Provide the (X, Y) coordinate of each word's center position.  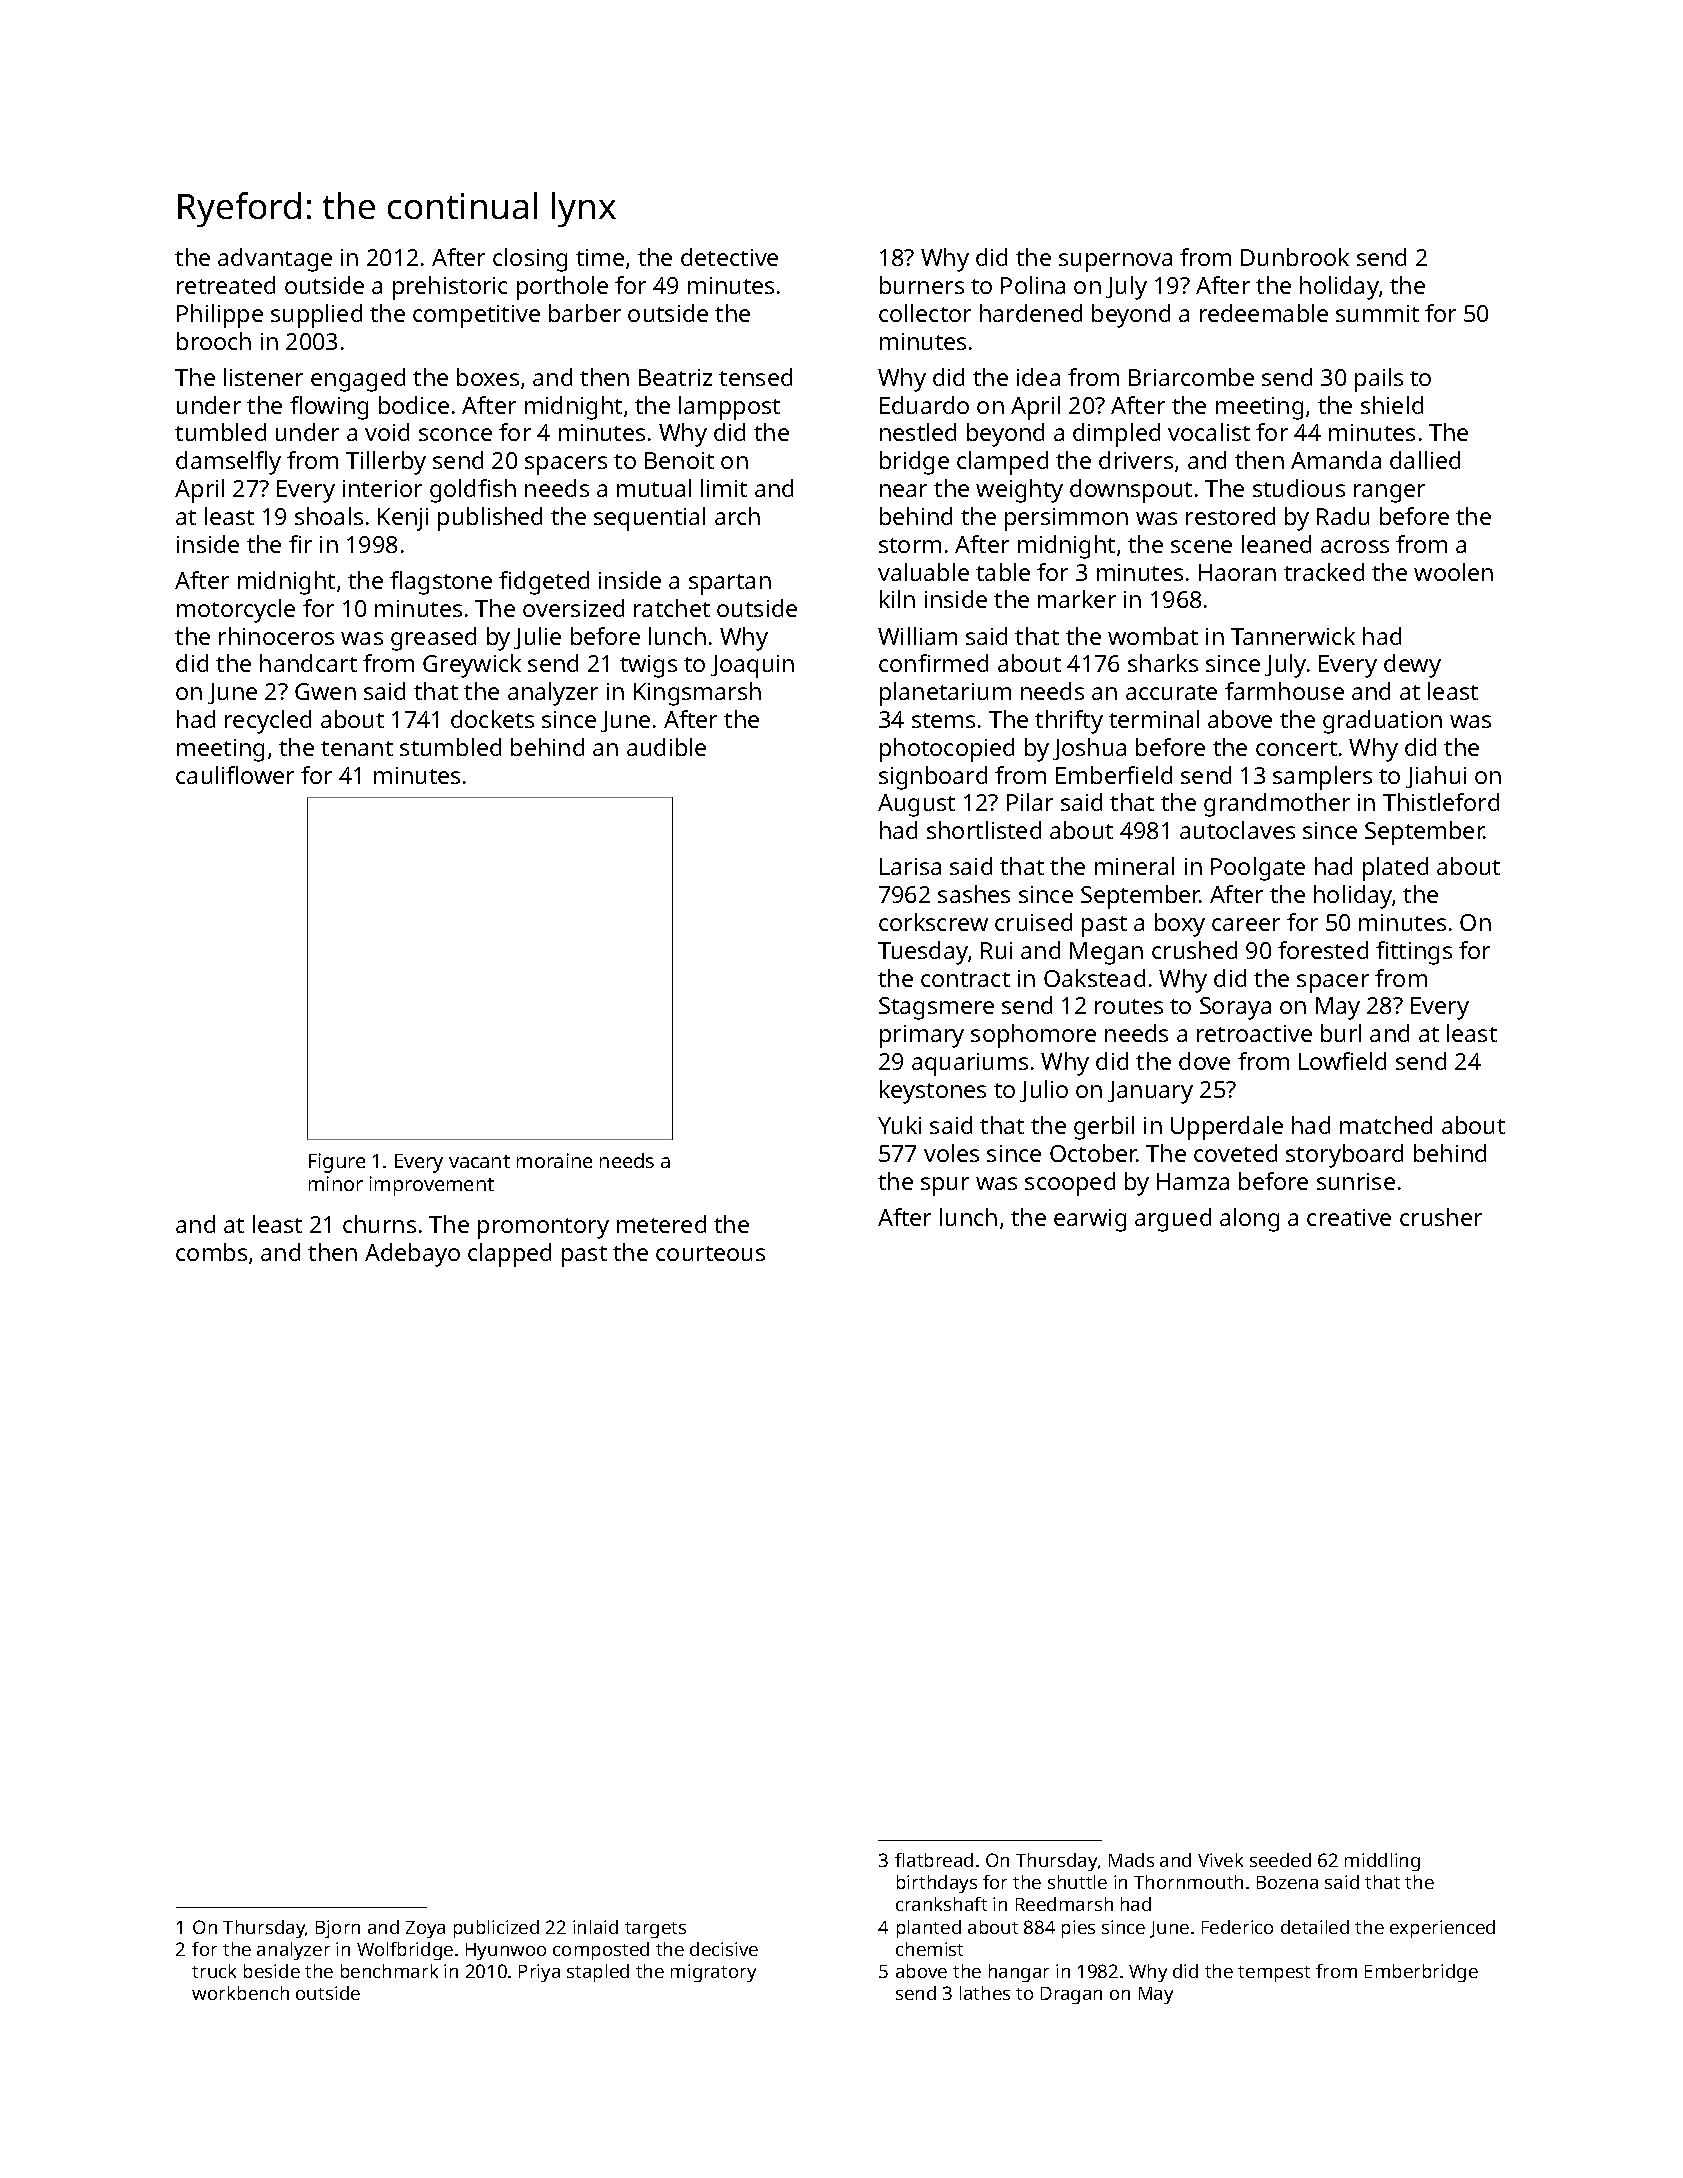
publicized (496, 1929)
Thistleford (1441, 802)
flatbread (934, 1860)
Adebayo (412, 1255)
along (1249, 1220)
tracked (1324, 572)
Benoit (679, 460)
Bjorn (338, 1929)
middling (1382, 1862)
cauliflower (235, 775)
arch (737, 516)
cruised (1033, 922)
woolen (1453, 572)
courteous (710, 1253)
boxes (488, 377)
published (490, 519)
